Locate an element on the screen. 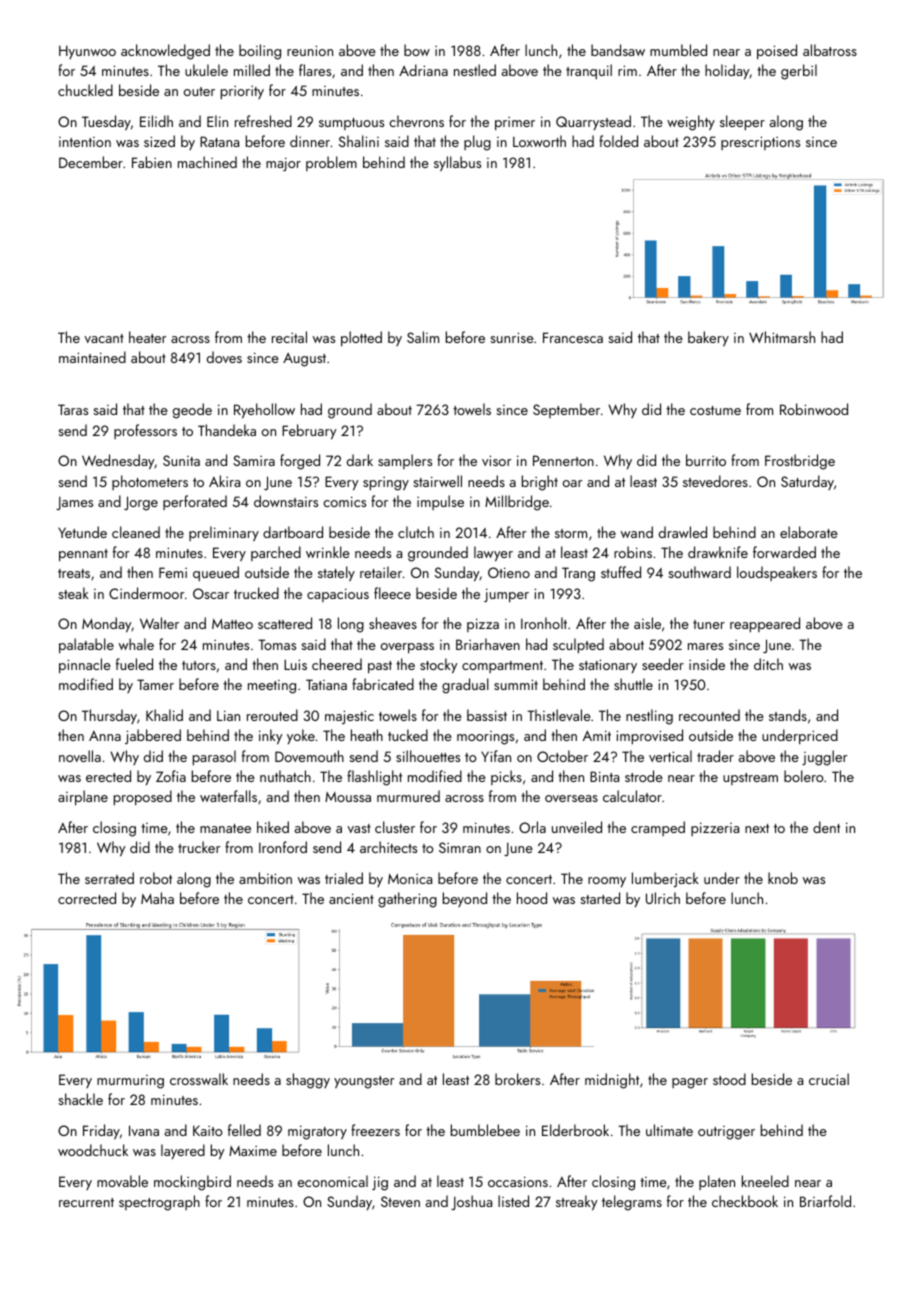 The image size is (924, 1308). Frostbridge is located at coordinates (800, 462).
